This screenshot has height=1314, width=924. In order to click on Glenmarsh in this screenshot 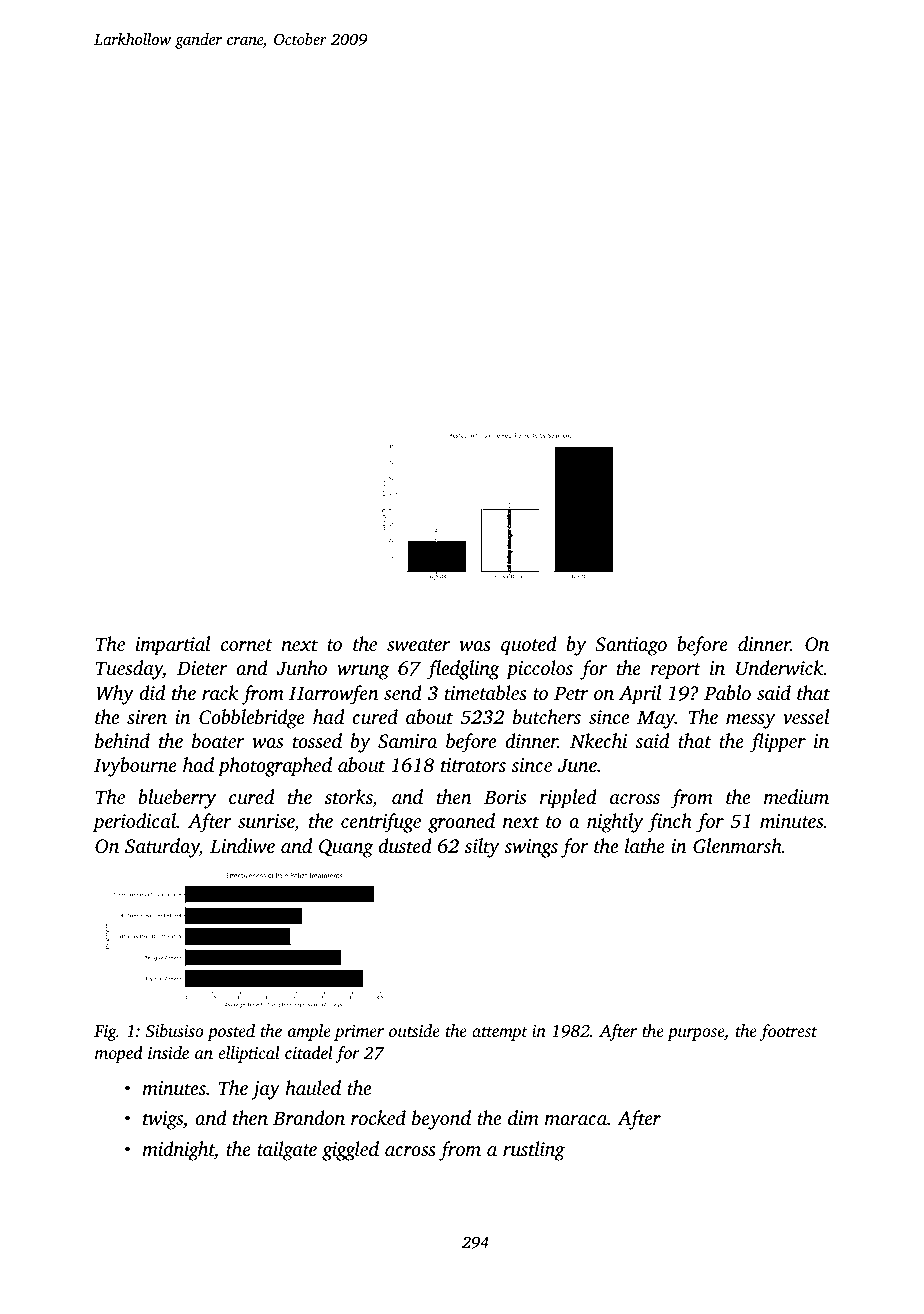, I will do `click(737, 846)`.
